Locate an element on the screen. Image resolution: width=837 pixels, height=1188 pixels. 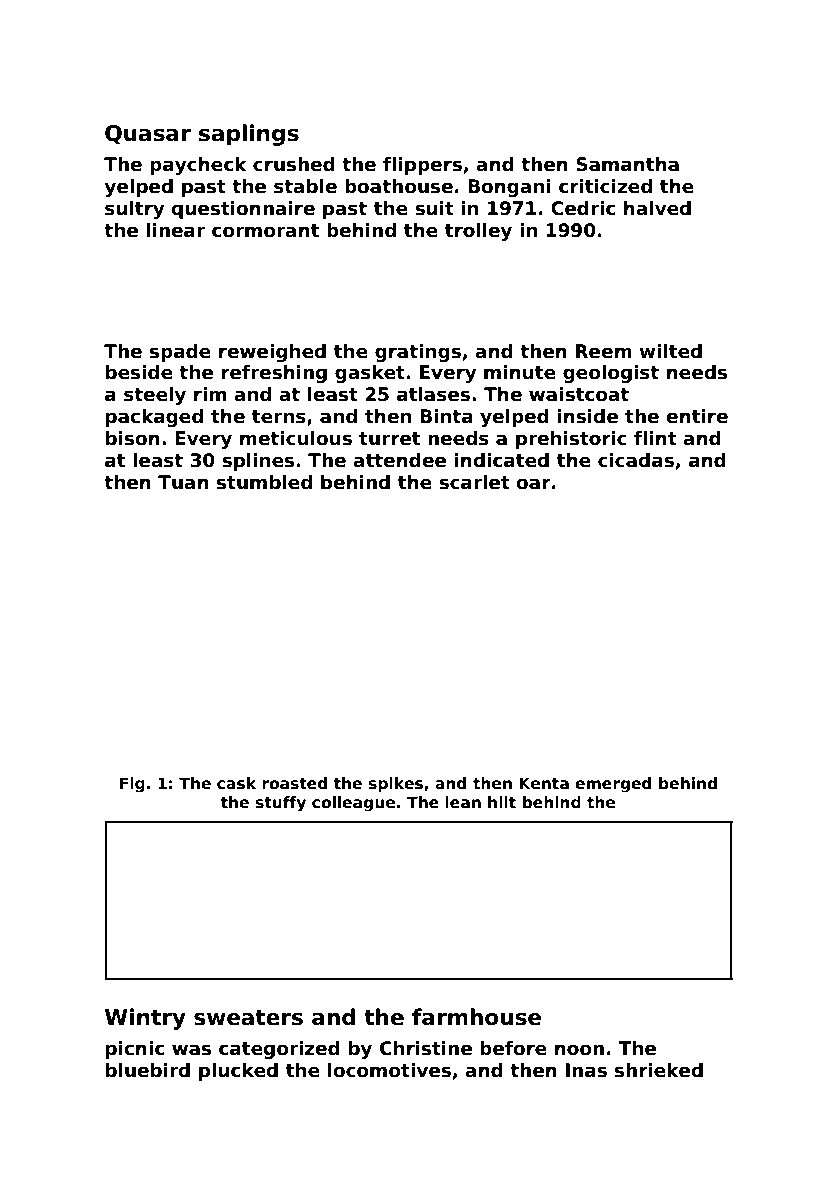
Inas is located at coordinates (586, 1070).
